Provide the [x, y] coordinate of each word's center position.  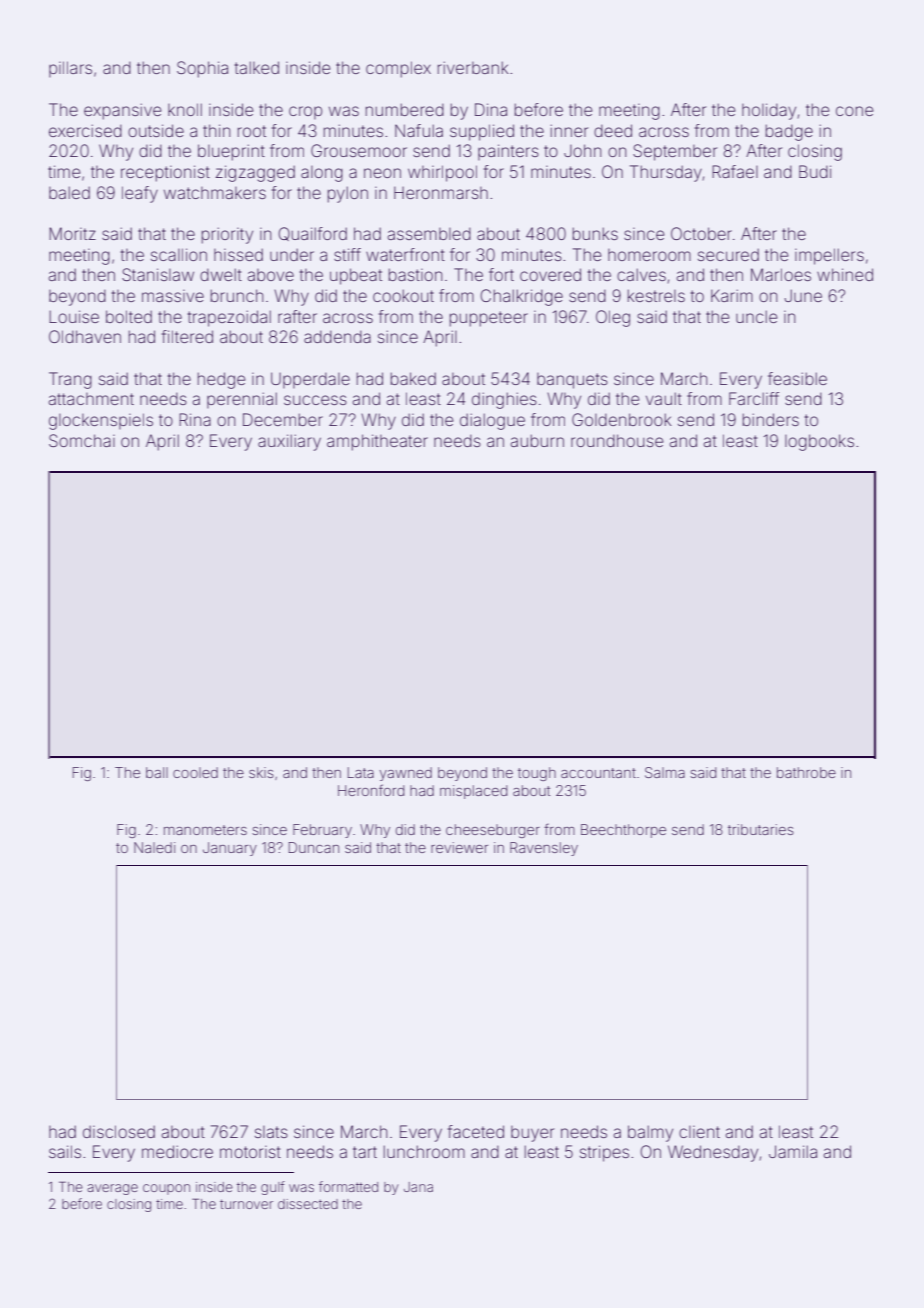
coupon [166, 1189]
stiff [347, 254]
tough [537, 774]
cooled [195, 772]
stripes [604, 1153]
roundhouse [617, 440]
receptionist [165, 173]
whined [845, 274]
